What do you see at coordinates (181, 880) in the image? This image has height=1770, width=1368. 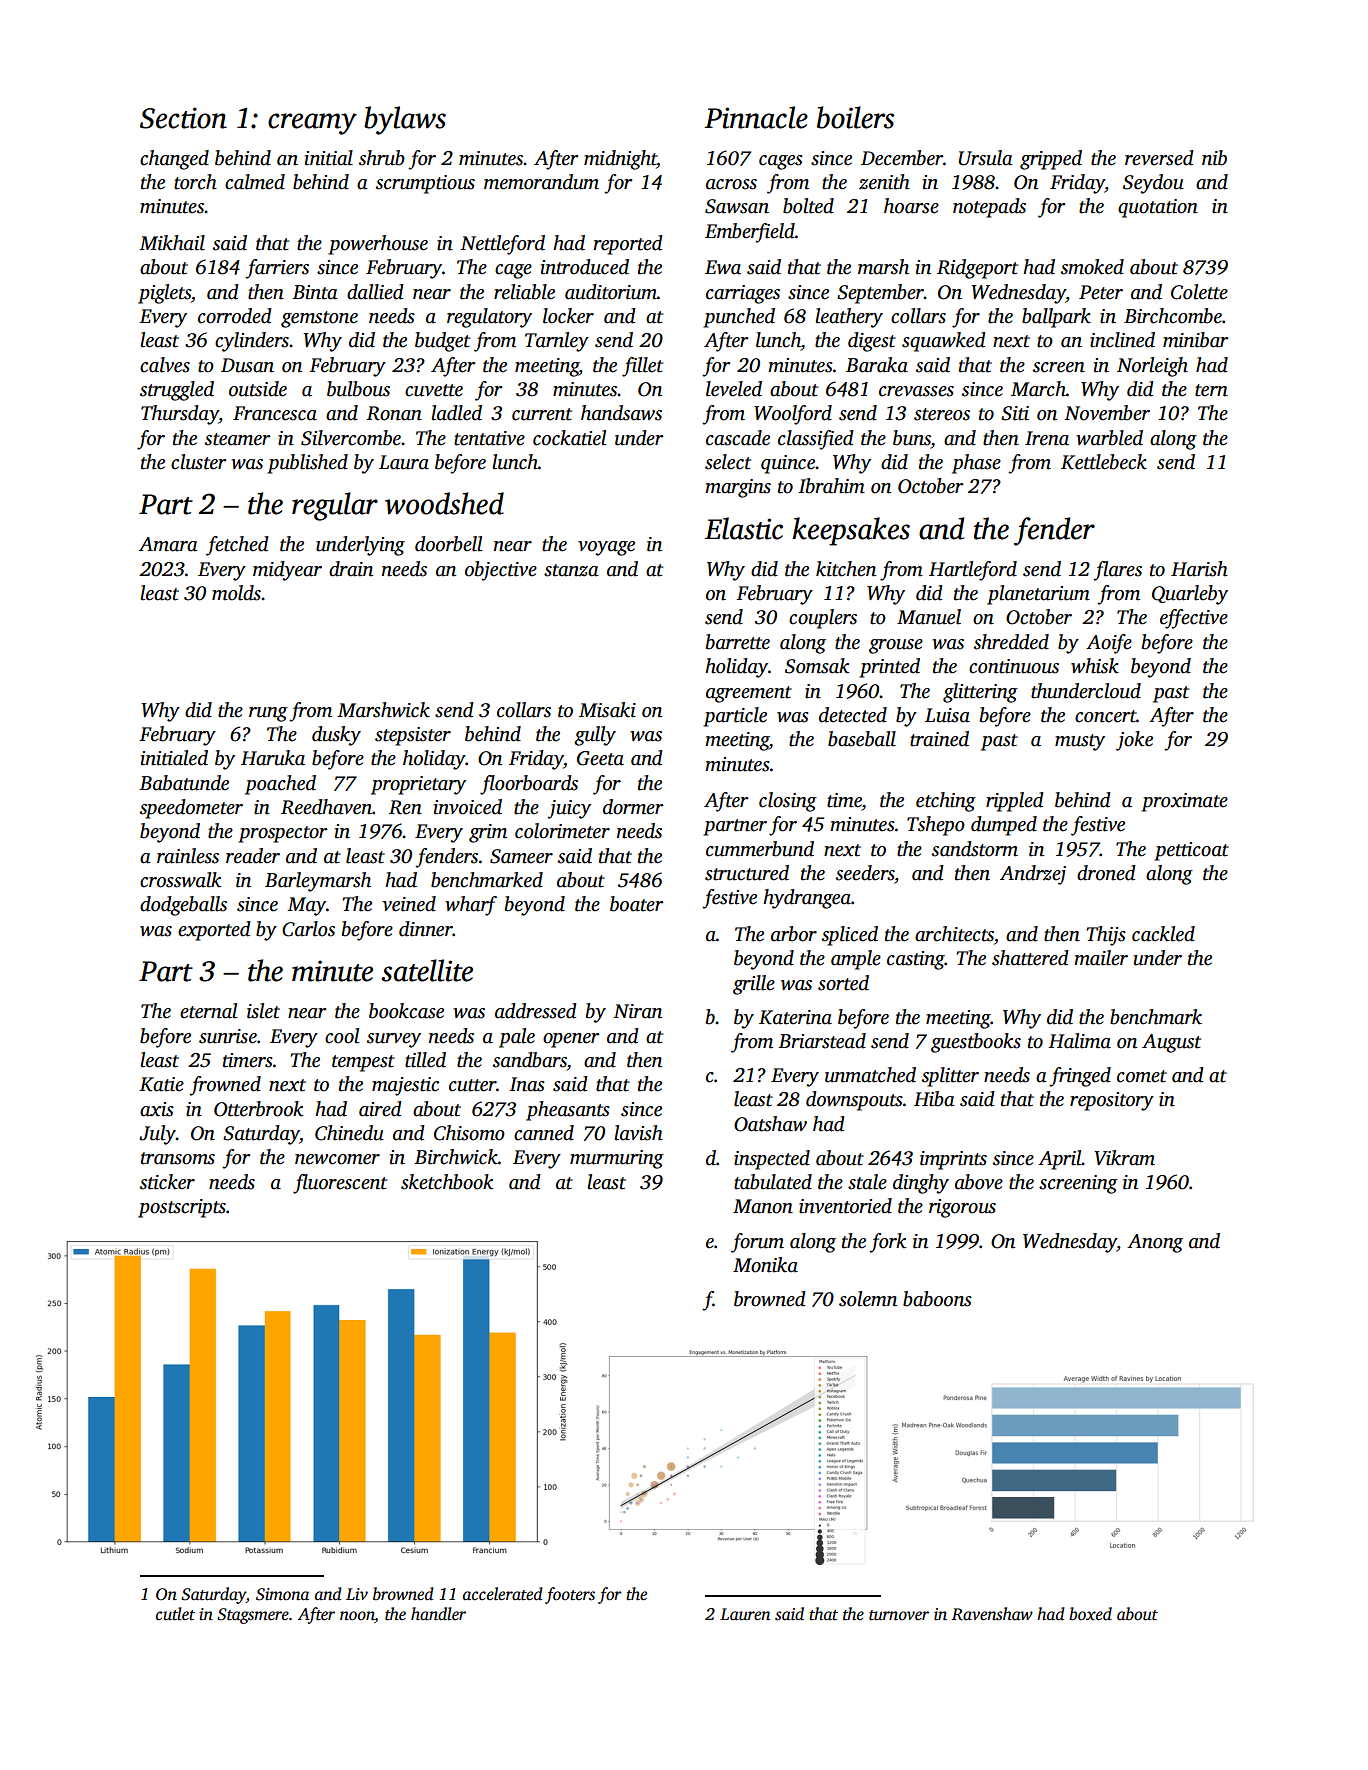 I see `crosswalk` at bounding box center [181, 880].
